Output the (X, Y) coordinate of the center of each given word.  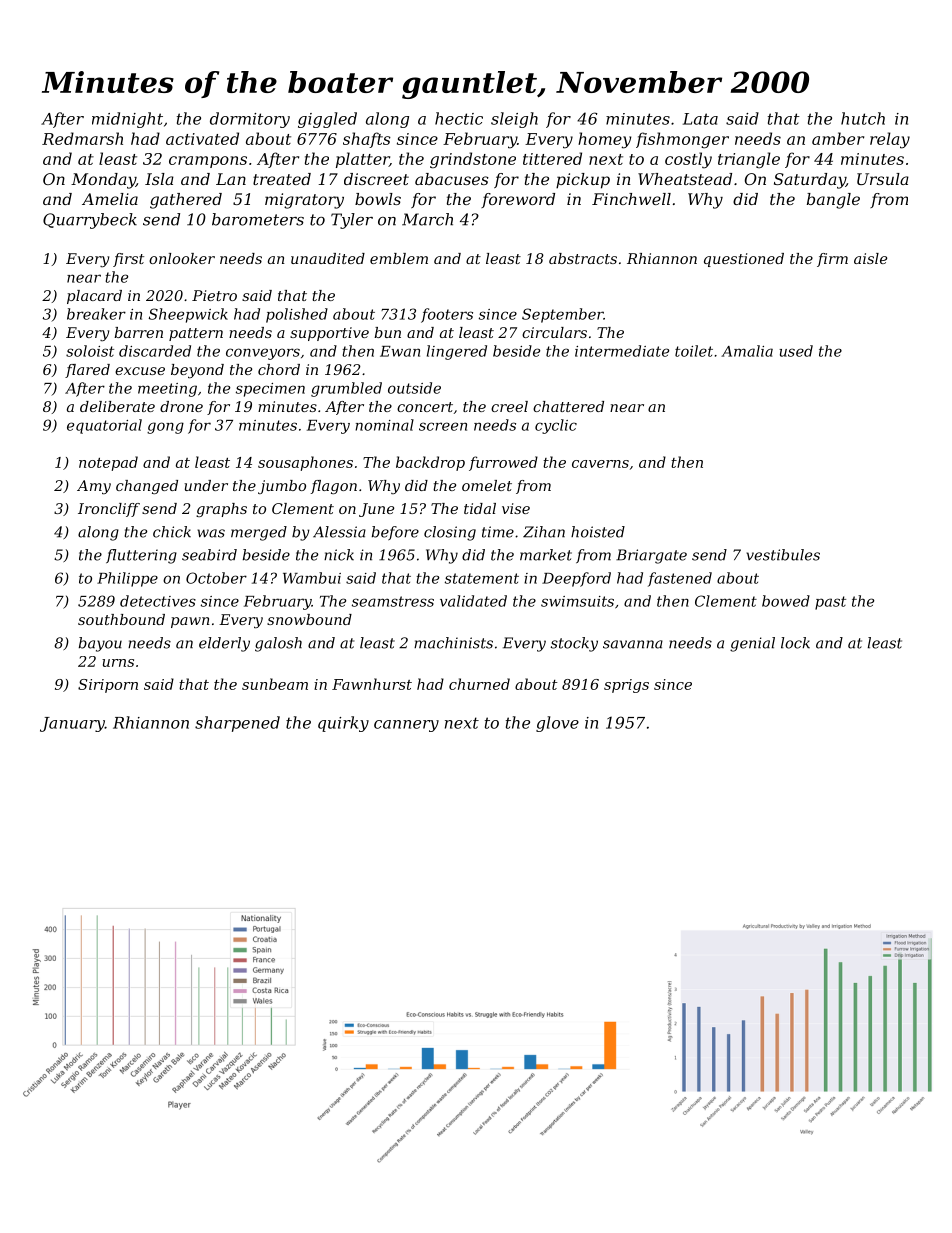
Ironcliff (109, 510)
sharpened (237, 724)
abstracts (583, 258)
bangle (833, 201)
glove (557, 724)
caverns (600, 464)
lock (795, 643)
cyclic (556, 426)
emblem (399, 258)
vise (516, 508)
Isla (159, 179)
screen (443, 426)
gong (165, 428)
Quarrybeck (90, 221)
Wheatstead (685, 179)
